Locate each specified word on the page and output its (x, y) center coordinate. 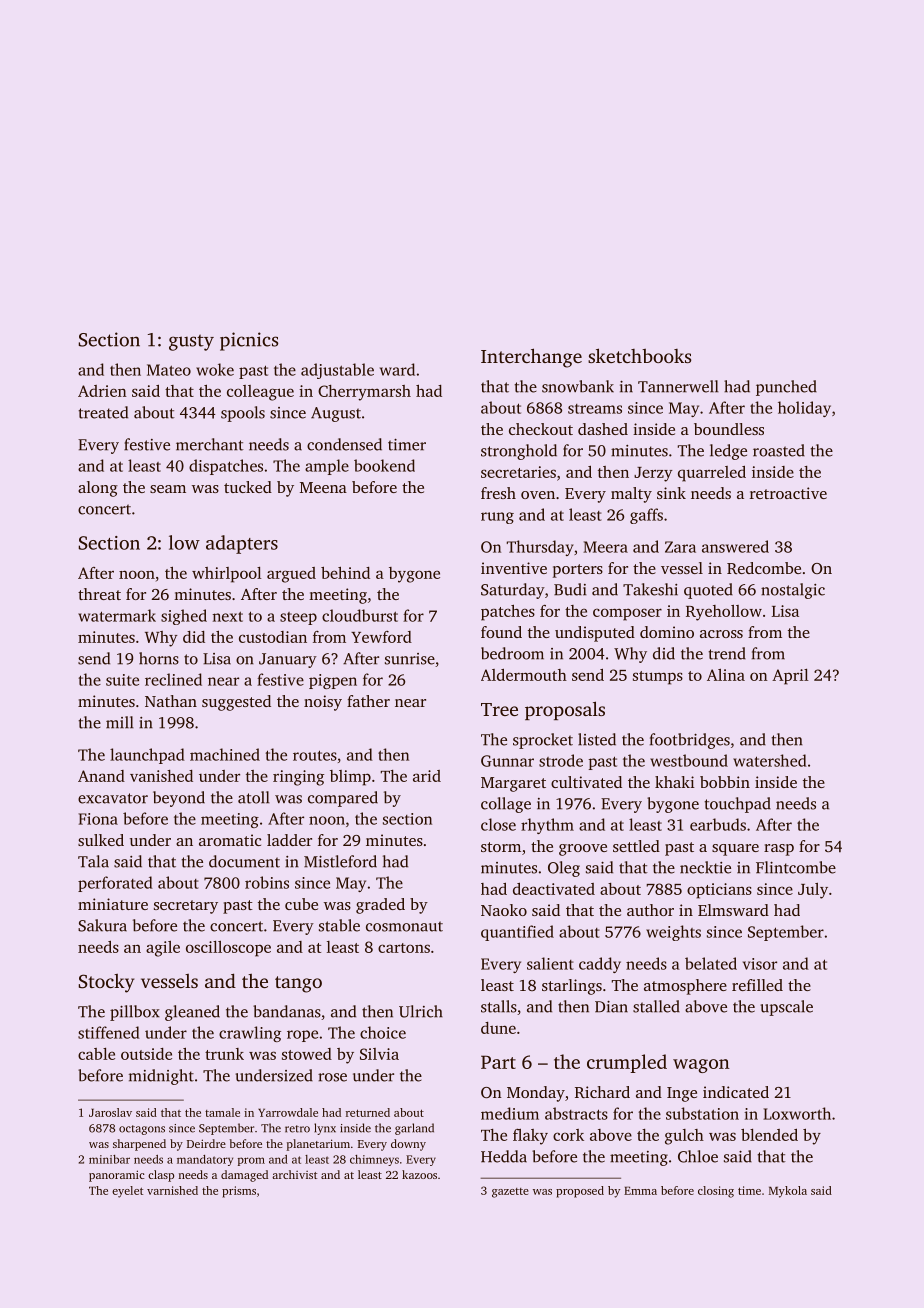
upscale (786, 1008)
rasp (779, 850)
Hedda (504, 1156)
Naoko (504, 910)
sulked (101, 840)
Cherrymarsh (364, 393)
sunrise (410, 659)
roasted (779, 450)
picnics (249, 341)
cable (96, 1054)
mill (120, 722)
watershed (770, 760)
